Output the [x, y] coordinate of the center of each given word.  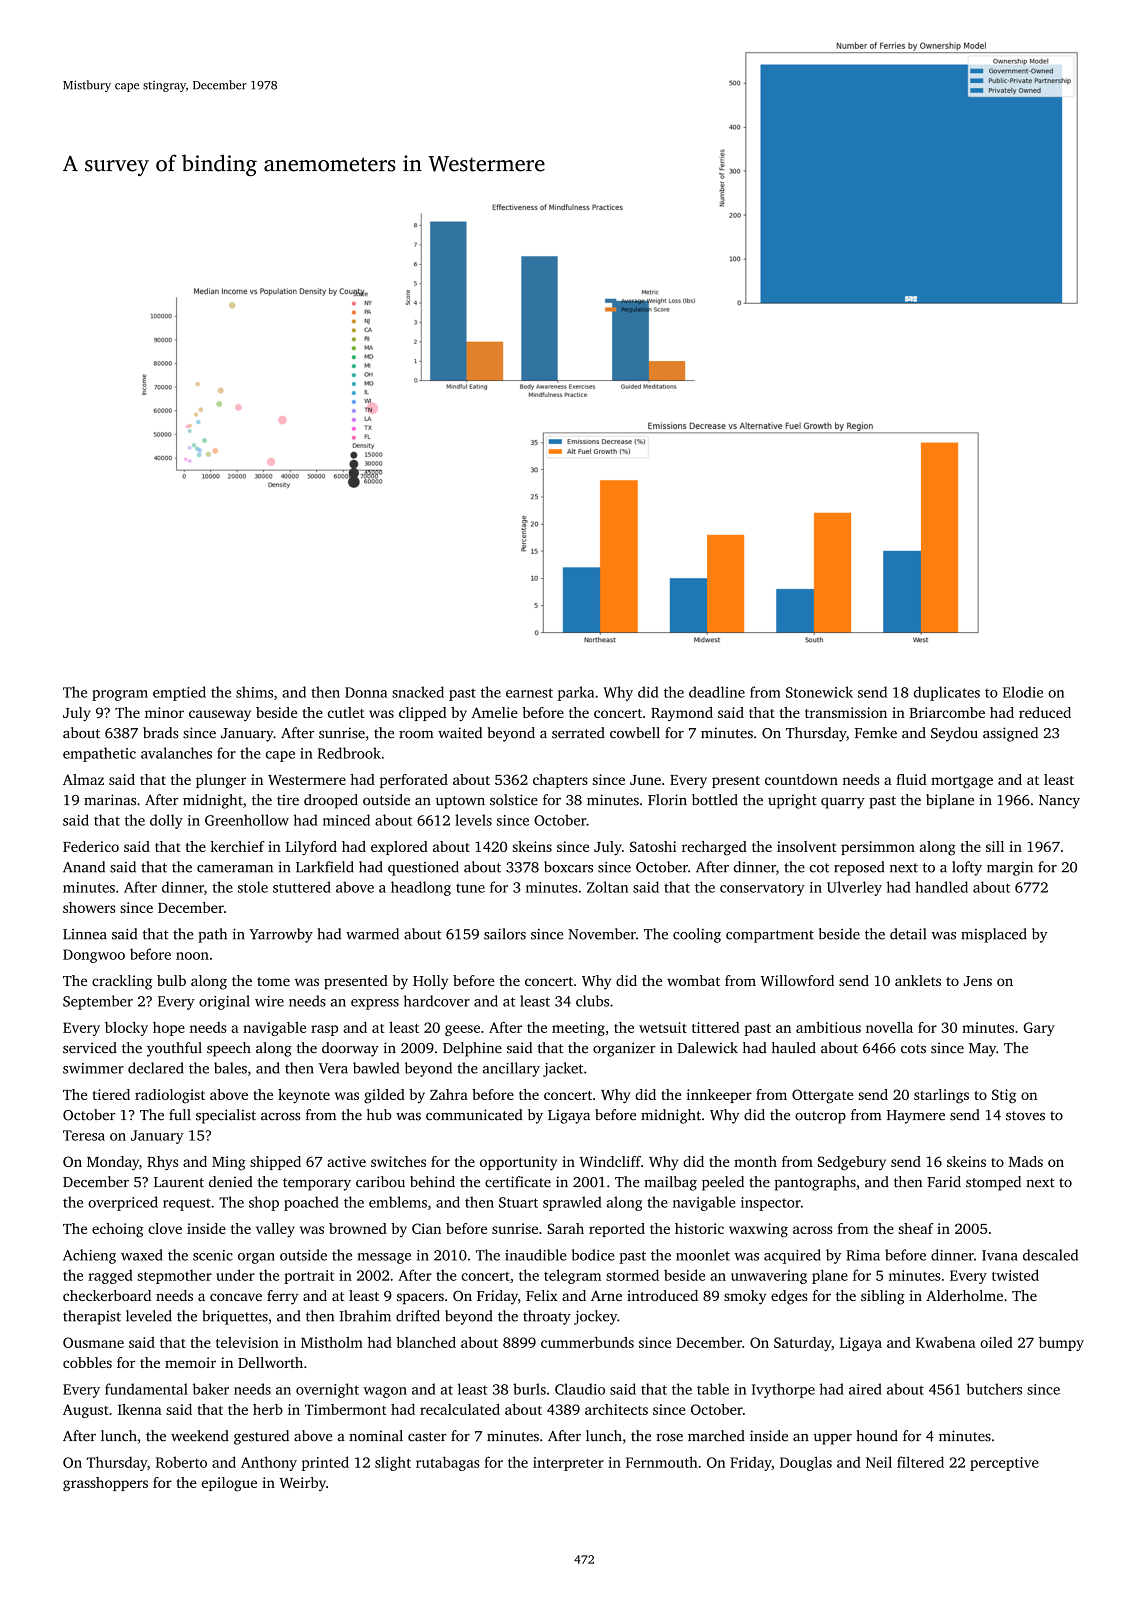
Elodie [1023, 692]
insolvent [807, 846]
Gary [1039, 1029]
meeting [578, 1029]
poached [311, 1203]
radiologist [170, 1096]
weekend [200, 1436]
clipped [422, 714]
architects [616, 1409]
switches [398, 1161]
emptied [179, 693]
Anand [84, 867]
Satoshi [653, 846]
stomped [993, 1183]
